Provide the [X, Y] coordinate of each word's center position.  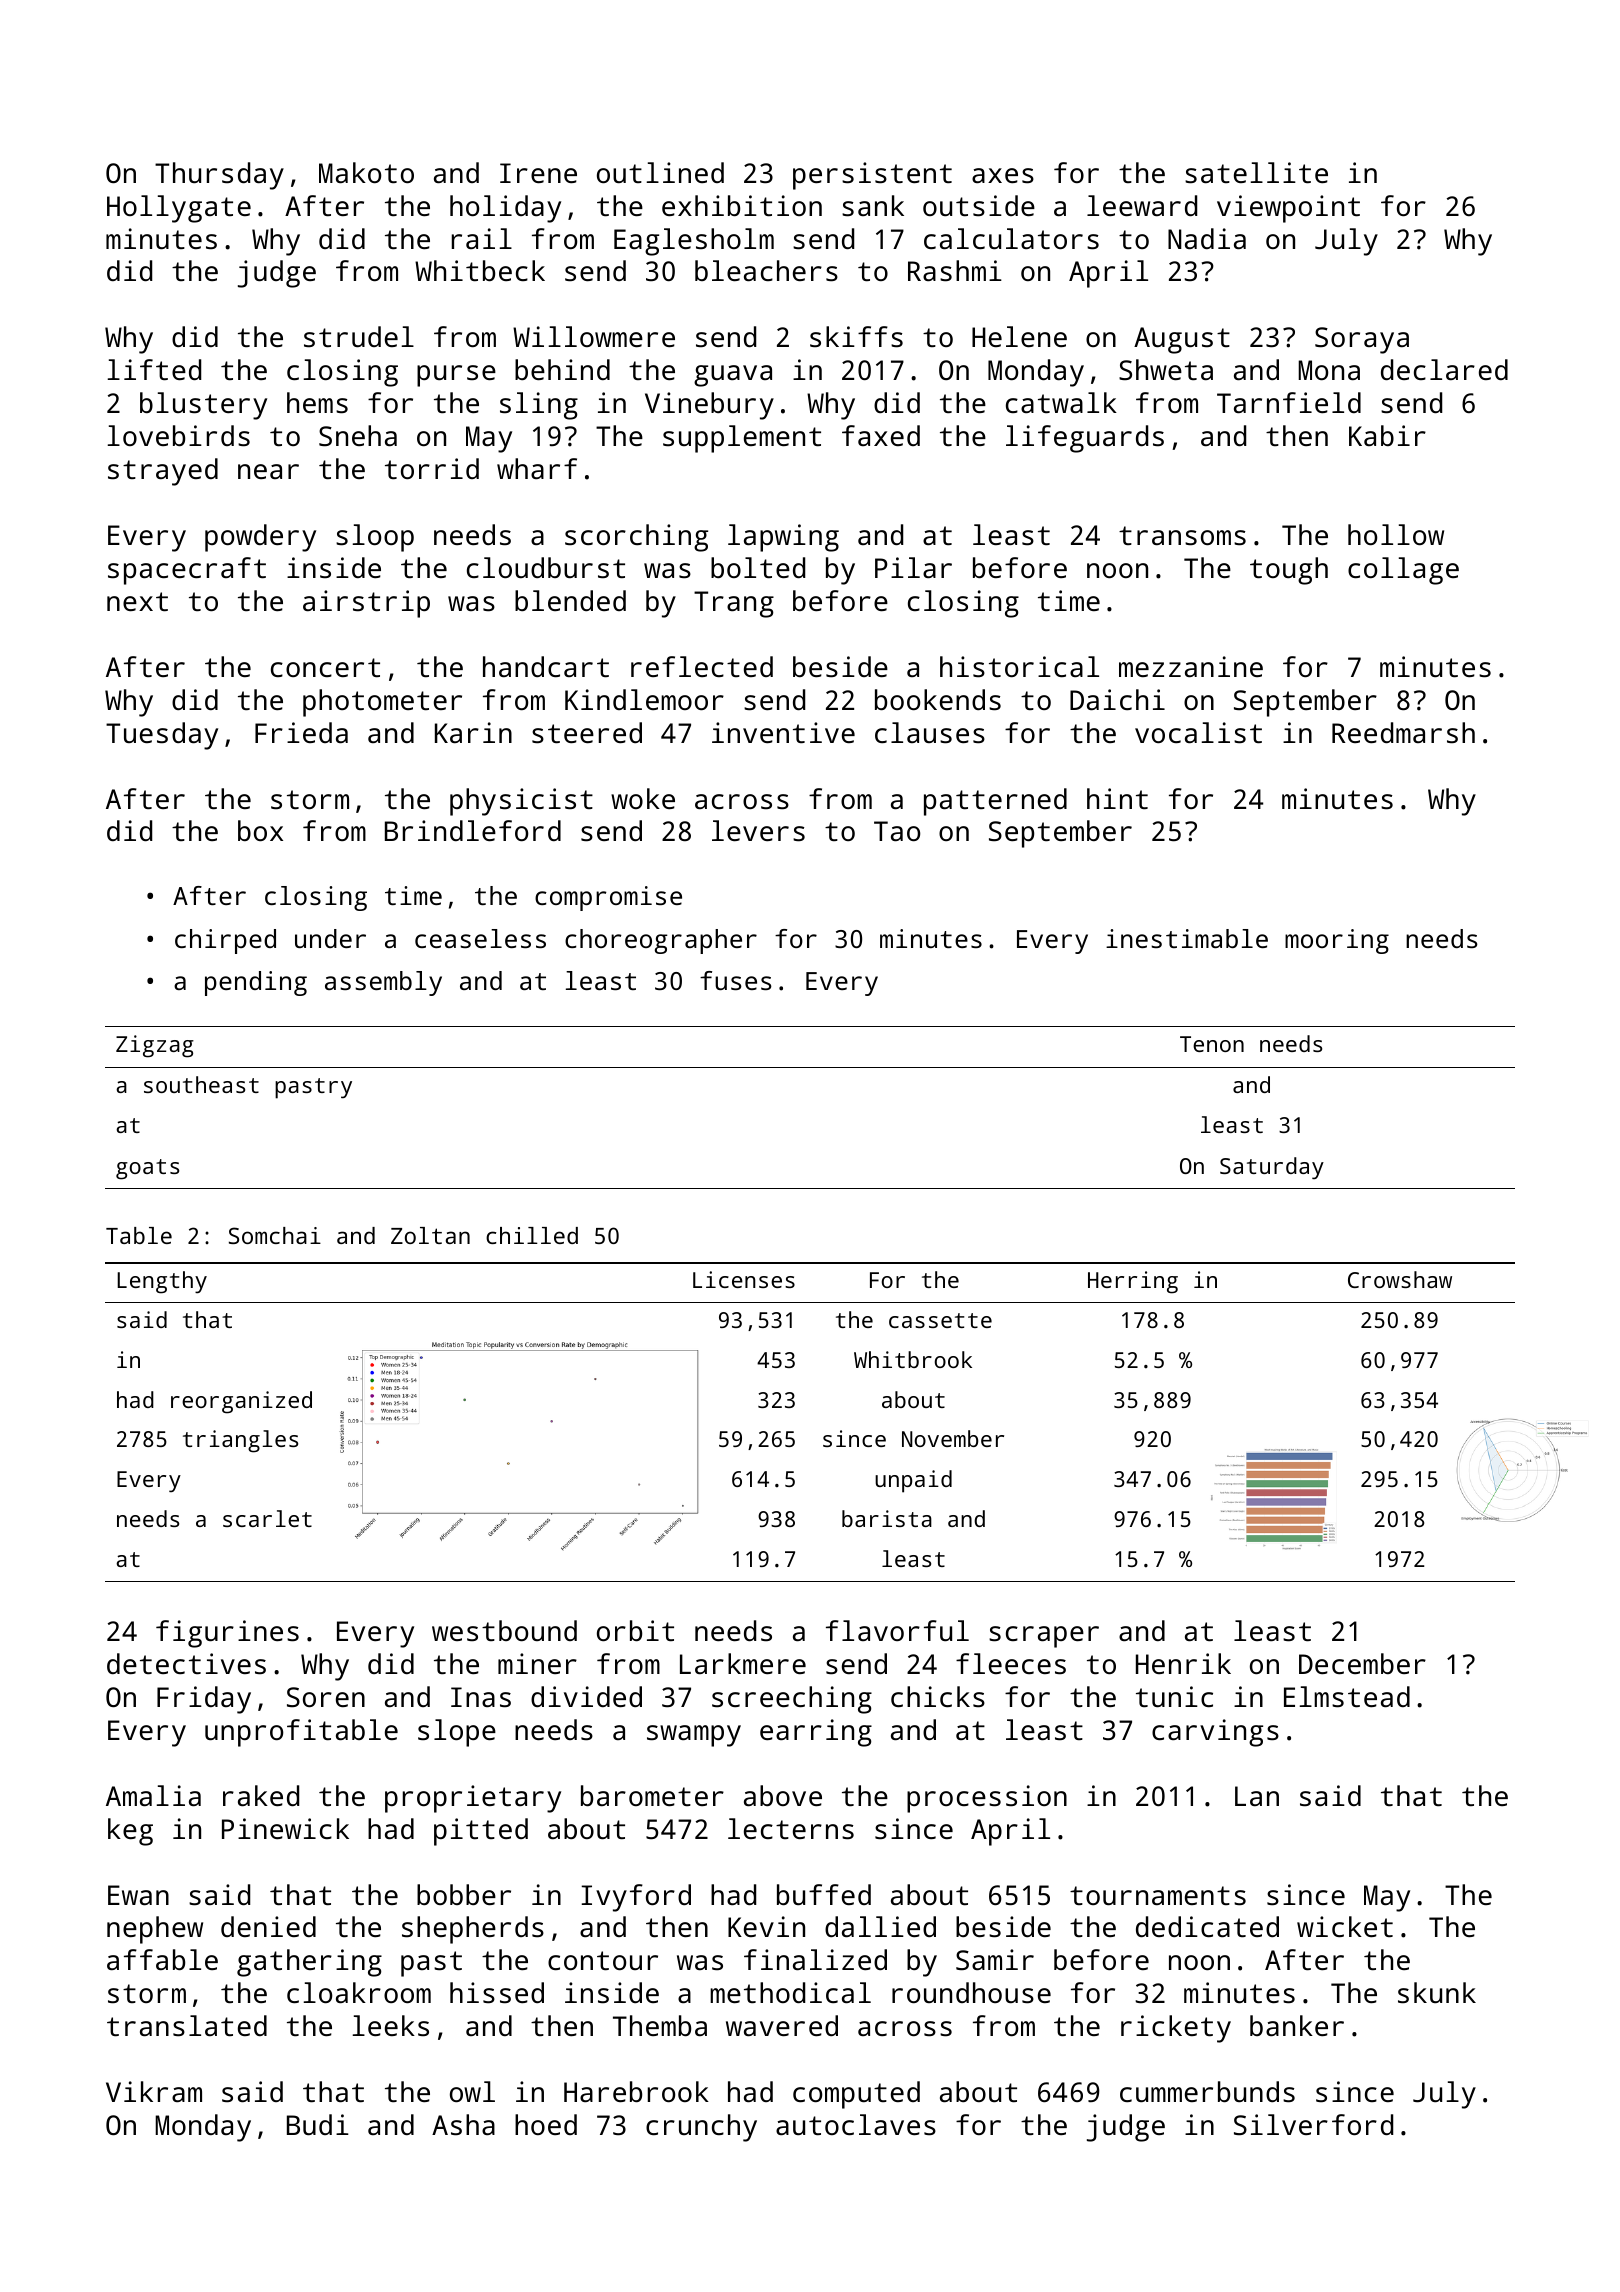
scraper [1044, 1637]
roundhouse [971, 1993]
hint [1117, 798]
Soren [326, 1697]
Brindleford [473, 830]
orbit [635, 1630]
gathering [309, 1963]
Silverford [1313, 2125]
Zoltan [430, 1235]
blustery [203, 406]
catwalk [1061, 402]
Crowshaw [1400, 1279]
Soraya [1362, 340]
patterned [995, 802]
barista [887, 1518]
